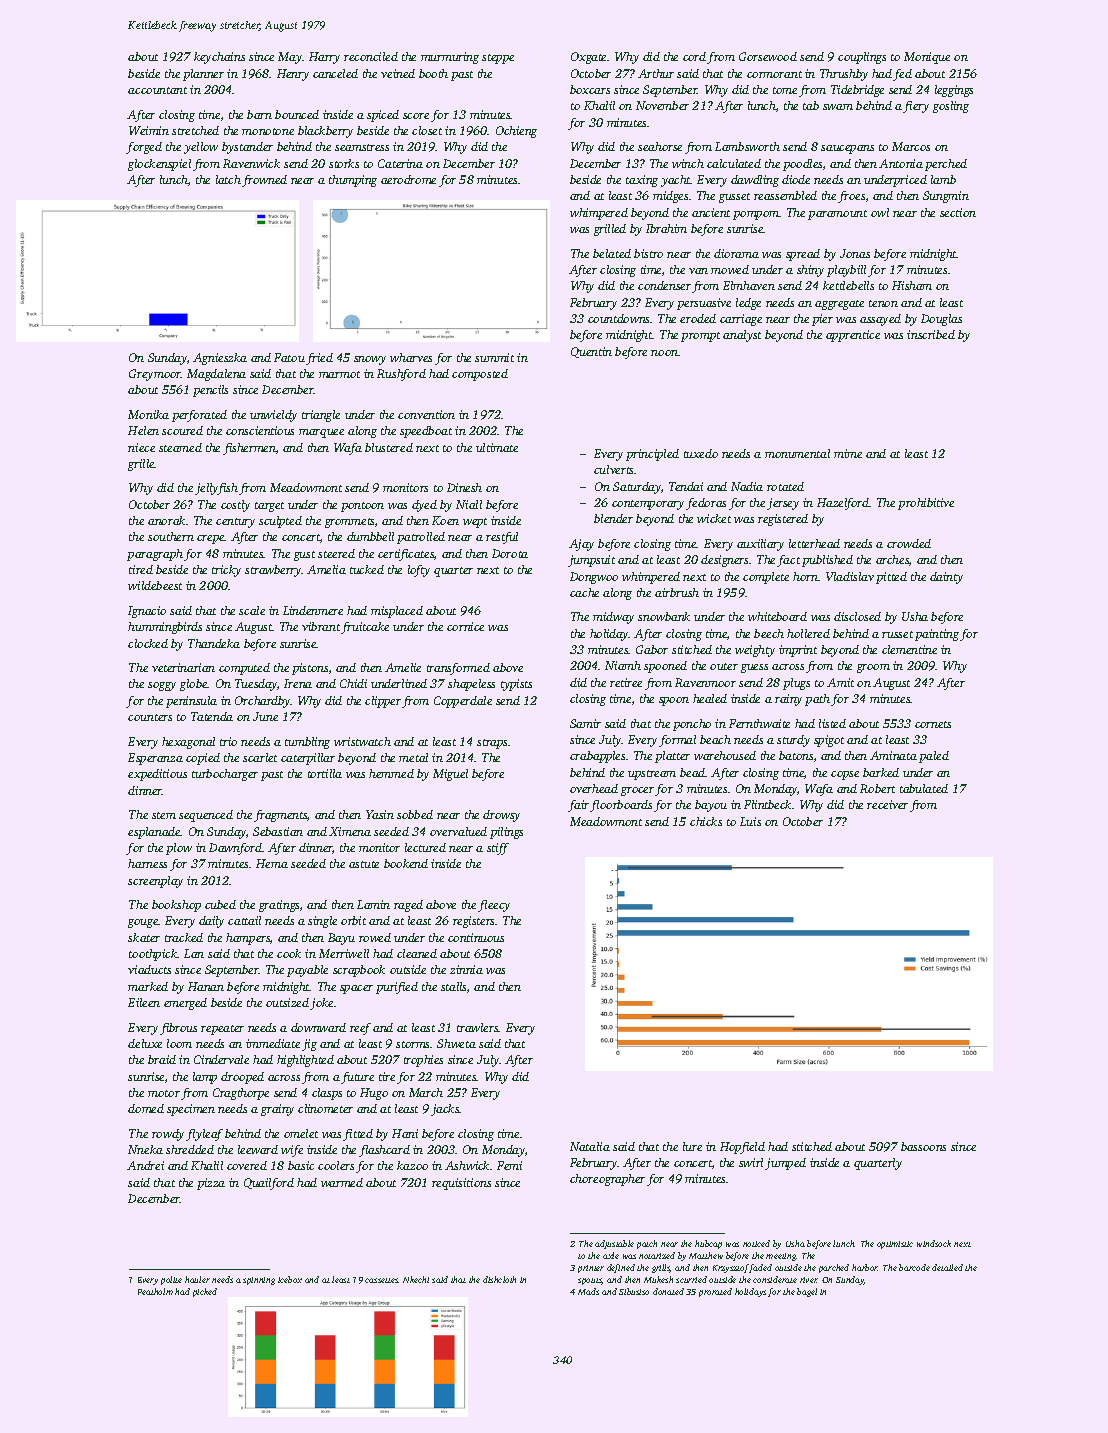 The height and width of the document is (1433, 1108). I want to click on Ignacio, so click(147, 612).
